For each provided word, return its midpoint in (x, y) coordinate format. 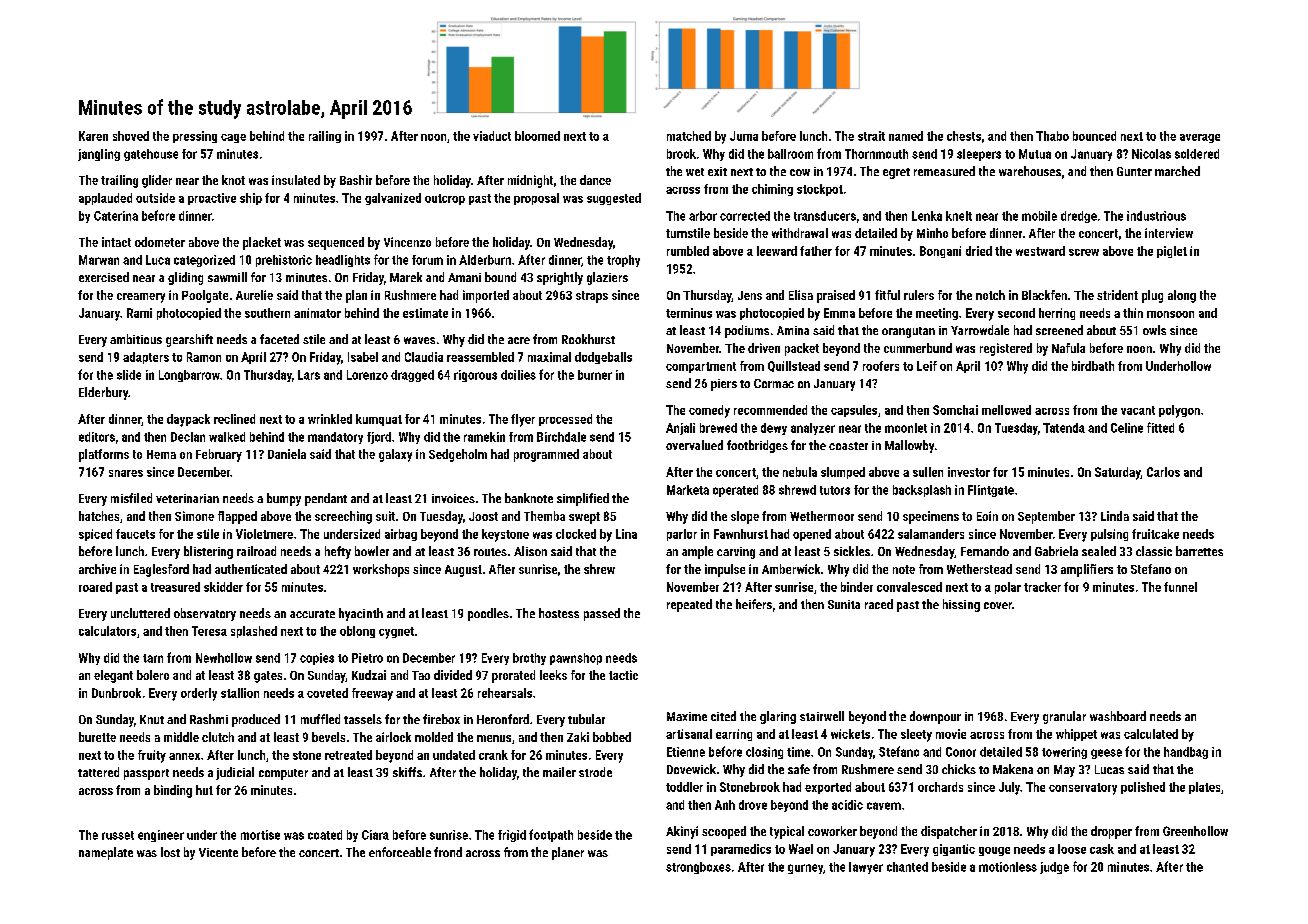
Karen (93, 136)
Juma (744, 136)
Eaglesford (161, 570)
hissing (961, 605)
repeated (689, 605)
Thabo (1052, 136)
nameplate (106, 853)
